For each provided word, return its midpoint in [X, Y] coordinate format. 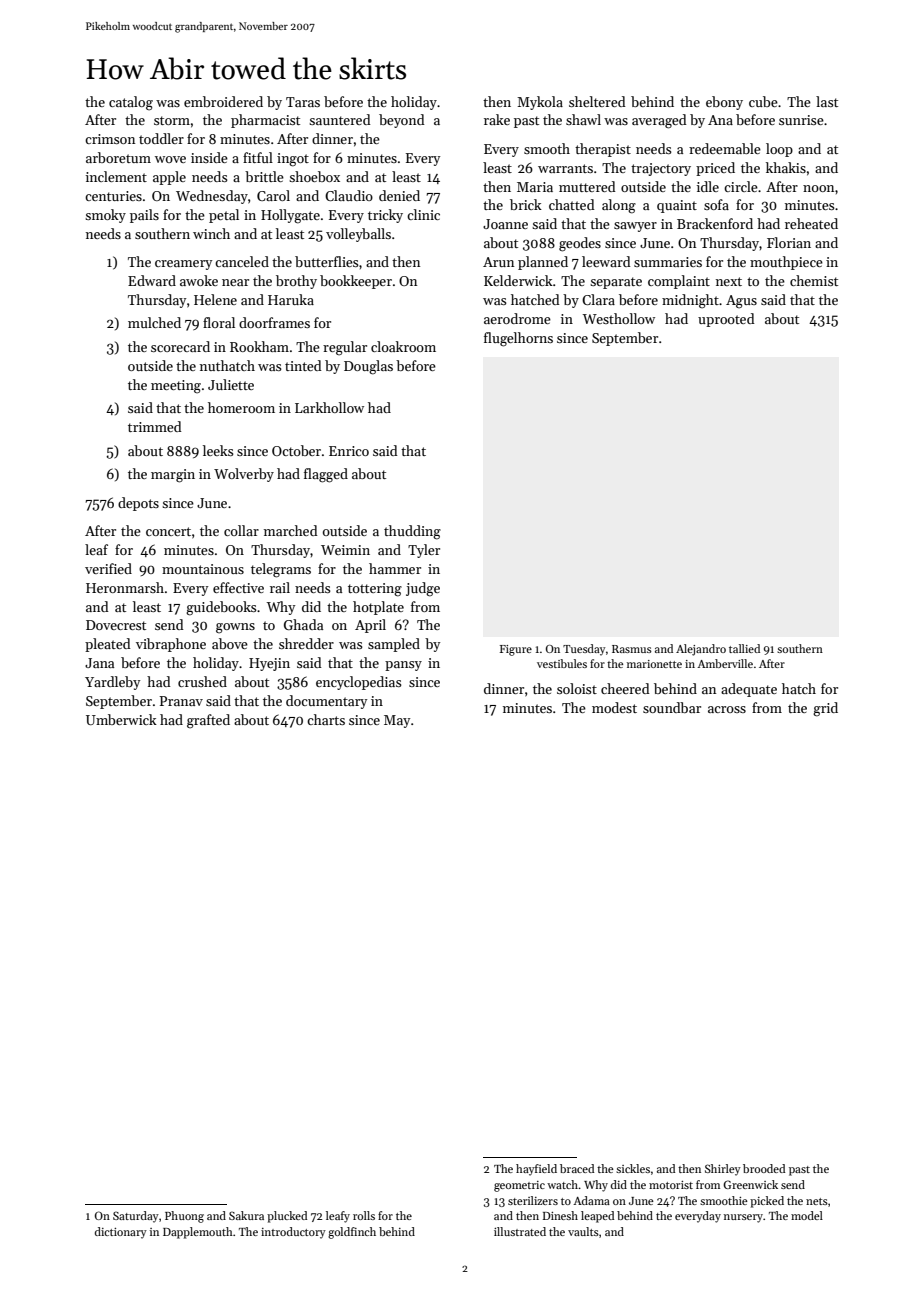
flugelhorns [518, 339]
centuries [113, 196]
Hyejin [269, 664]
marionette [654, 664]
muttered [587, 186]
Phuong [184, 1217]
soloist [577, 688]
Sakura [246, 1215]
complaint [679, 282]
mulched [154, 322]
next [729, 281]
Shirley [723, 1170]
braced [577, 1168]
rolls [364, 1215]
